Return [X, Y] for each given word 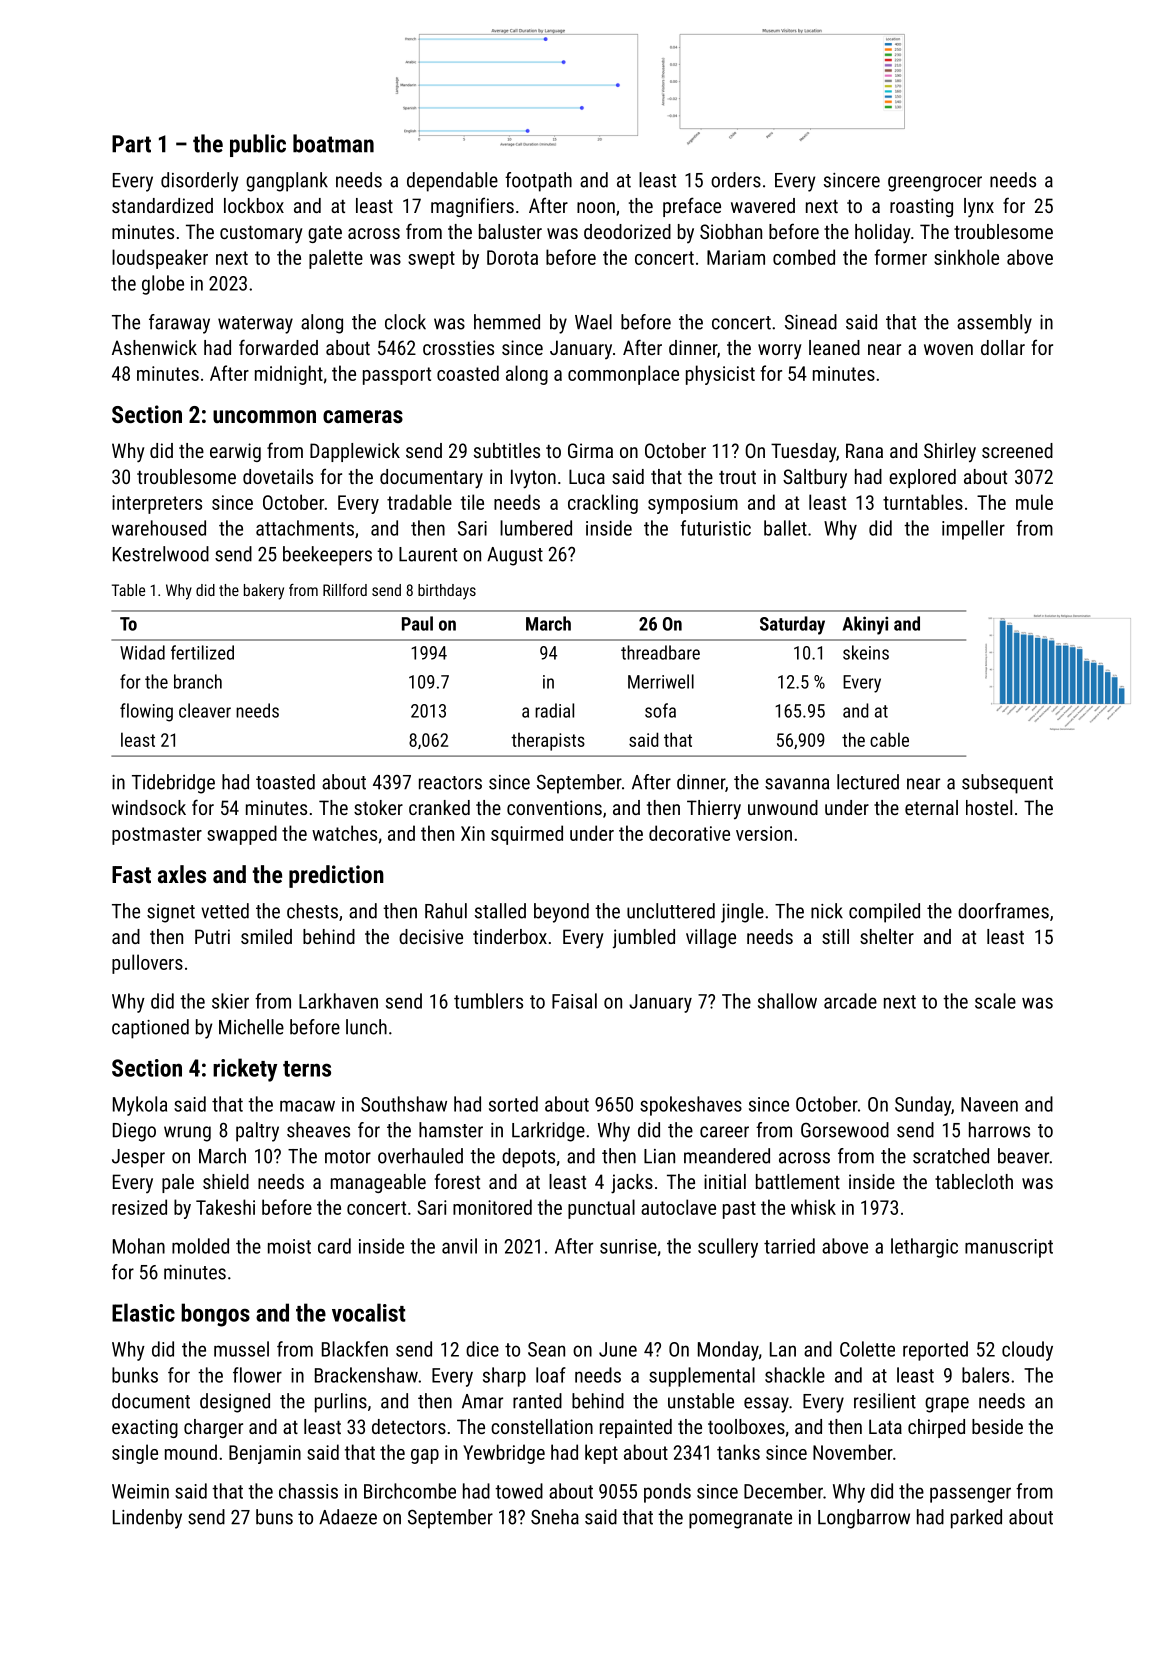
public [258, 145]
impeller [973, 530]
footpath [538, 182]
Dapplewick [355, 452]
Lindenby [147, 1519]
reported [935, 1351]
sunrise [628, 1246]
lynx [979, 208]
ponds [667, 1493]
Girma [590, 450]
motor [348, 1157]
